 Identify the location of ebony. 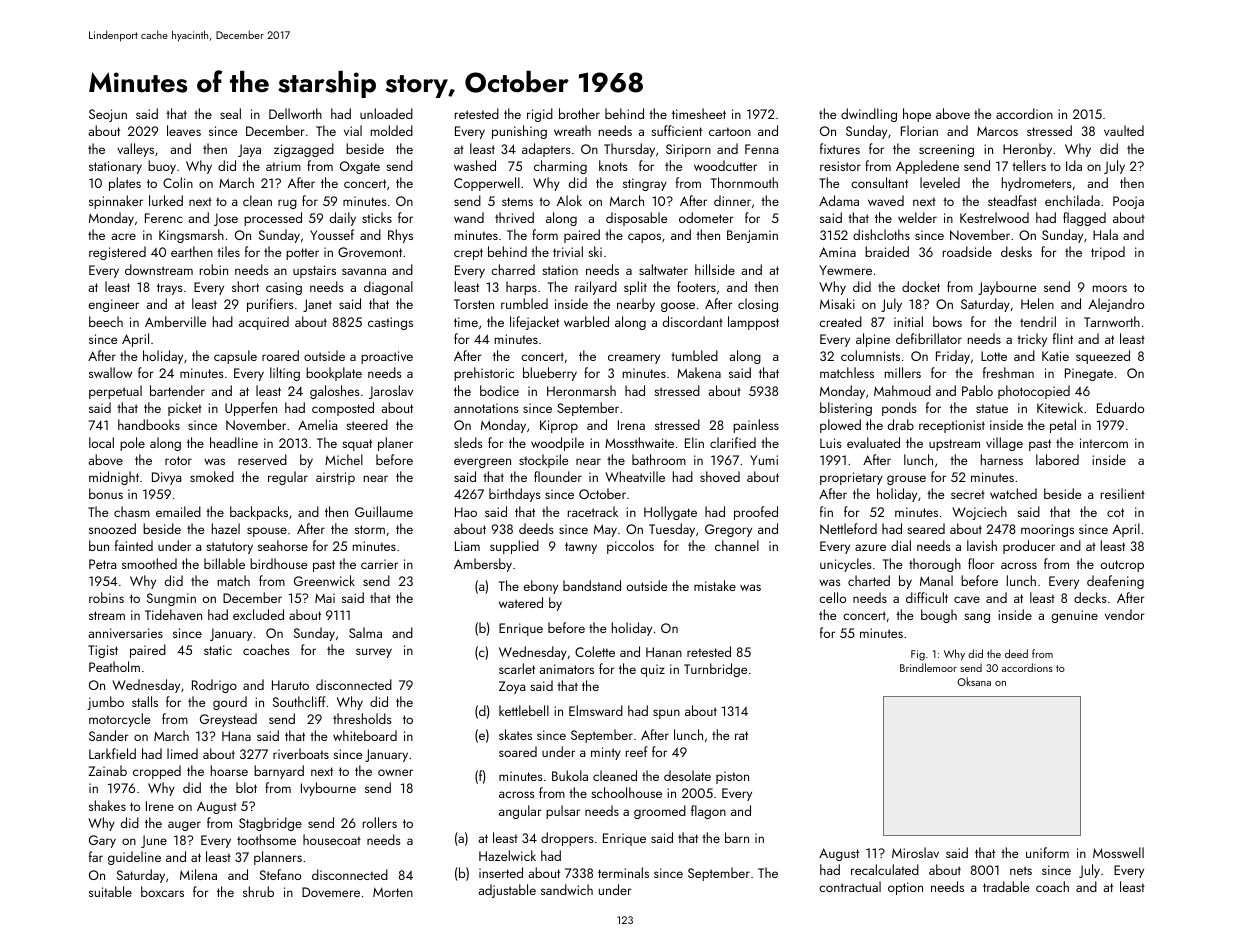
(541, 587).
